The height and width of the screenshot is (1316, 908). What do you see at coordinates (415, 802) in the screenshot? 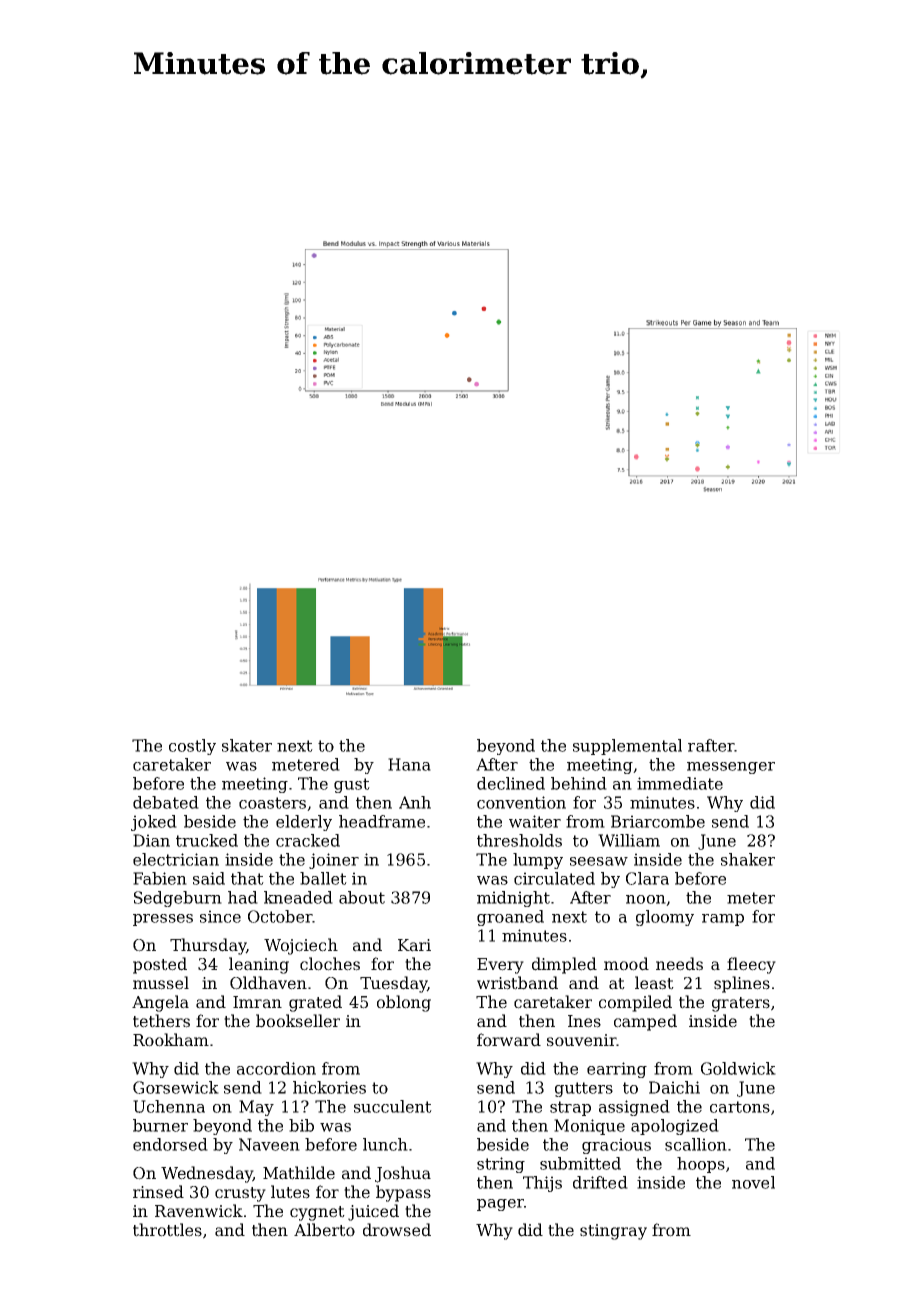
I see `Anh` at bounding box center [415, 802].
